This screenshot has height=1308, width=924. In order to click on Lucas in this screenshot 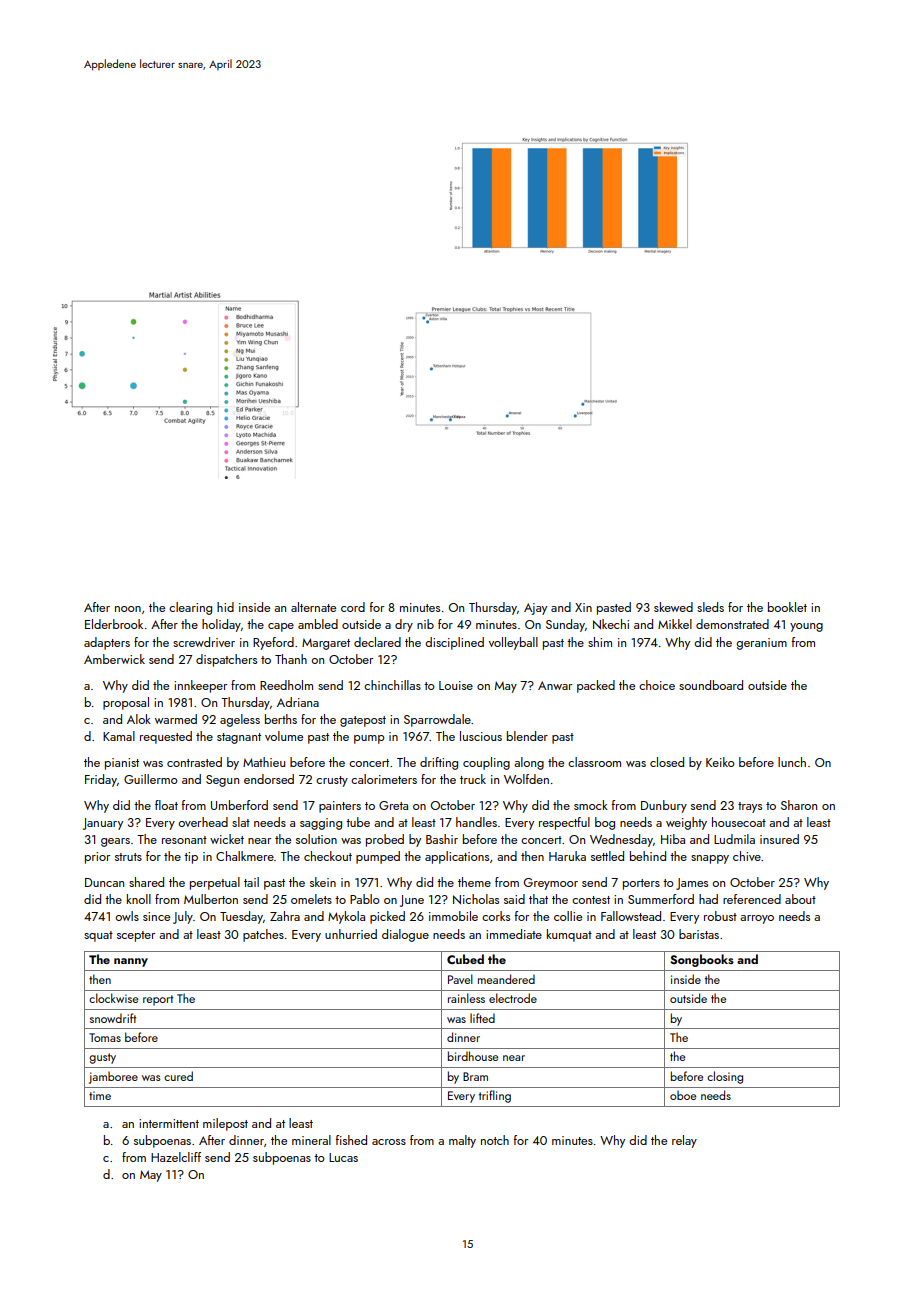, I will do `click(343, 1157)`.
